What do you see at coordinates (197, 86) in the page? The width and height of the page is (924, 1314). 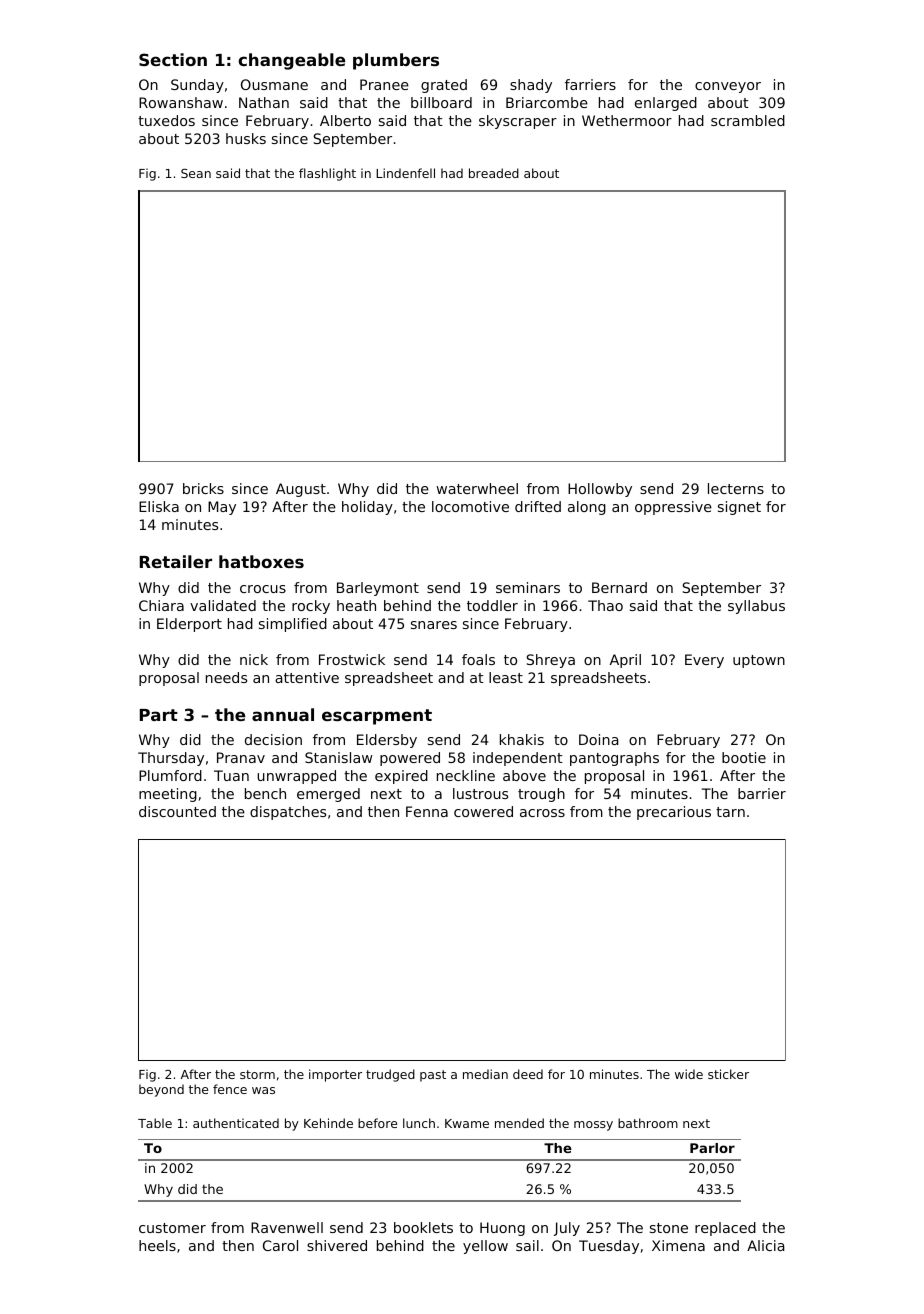 I see `Sunday` at bounding box center [197, 86].
